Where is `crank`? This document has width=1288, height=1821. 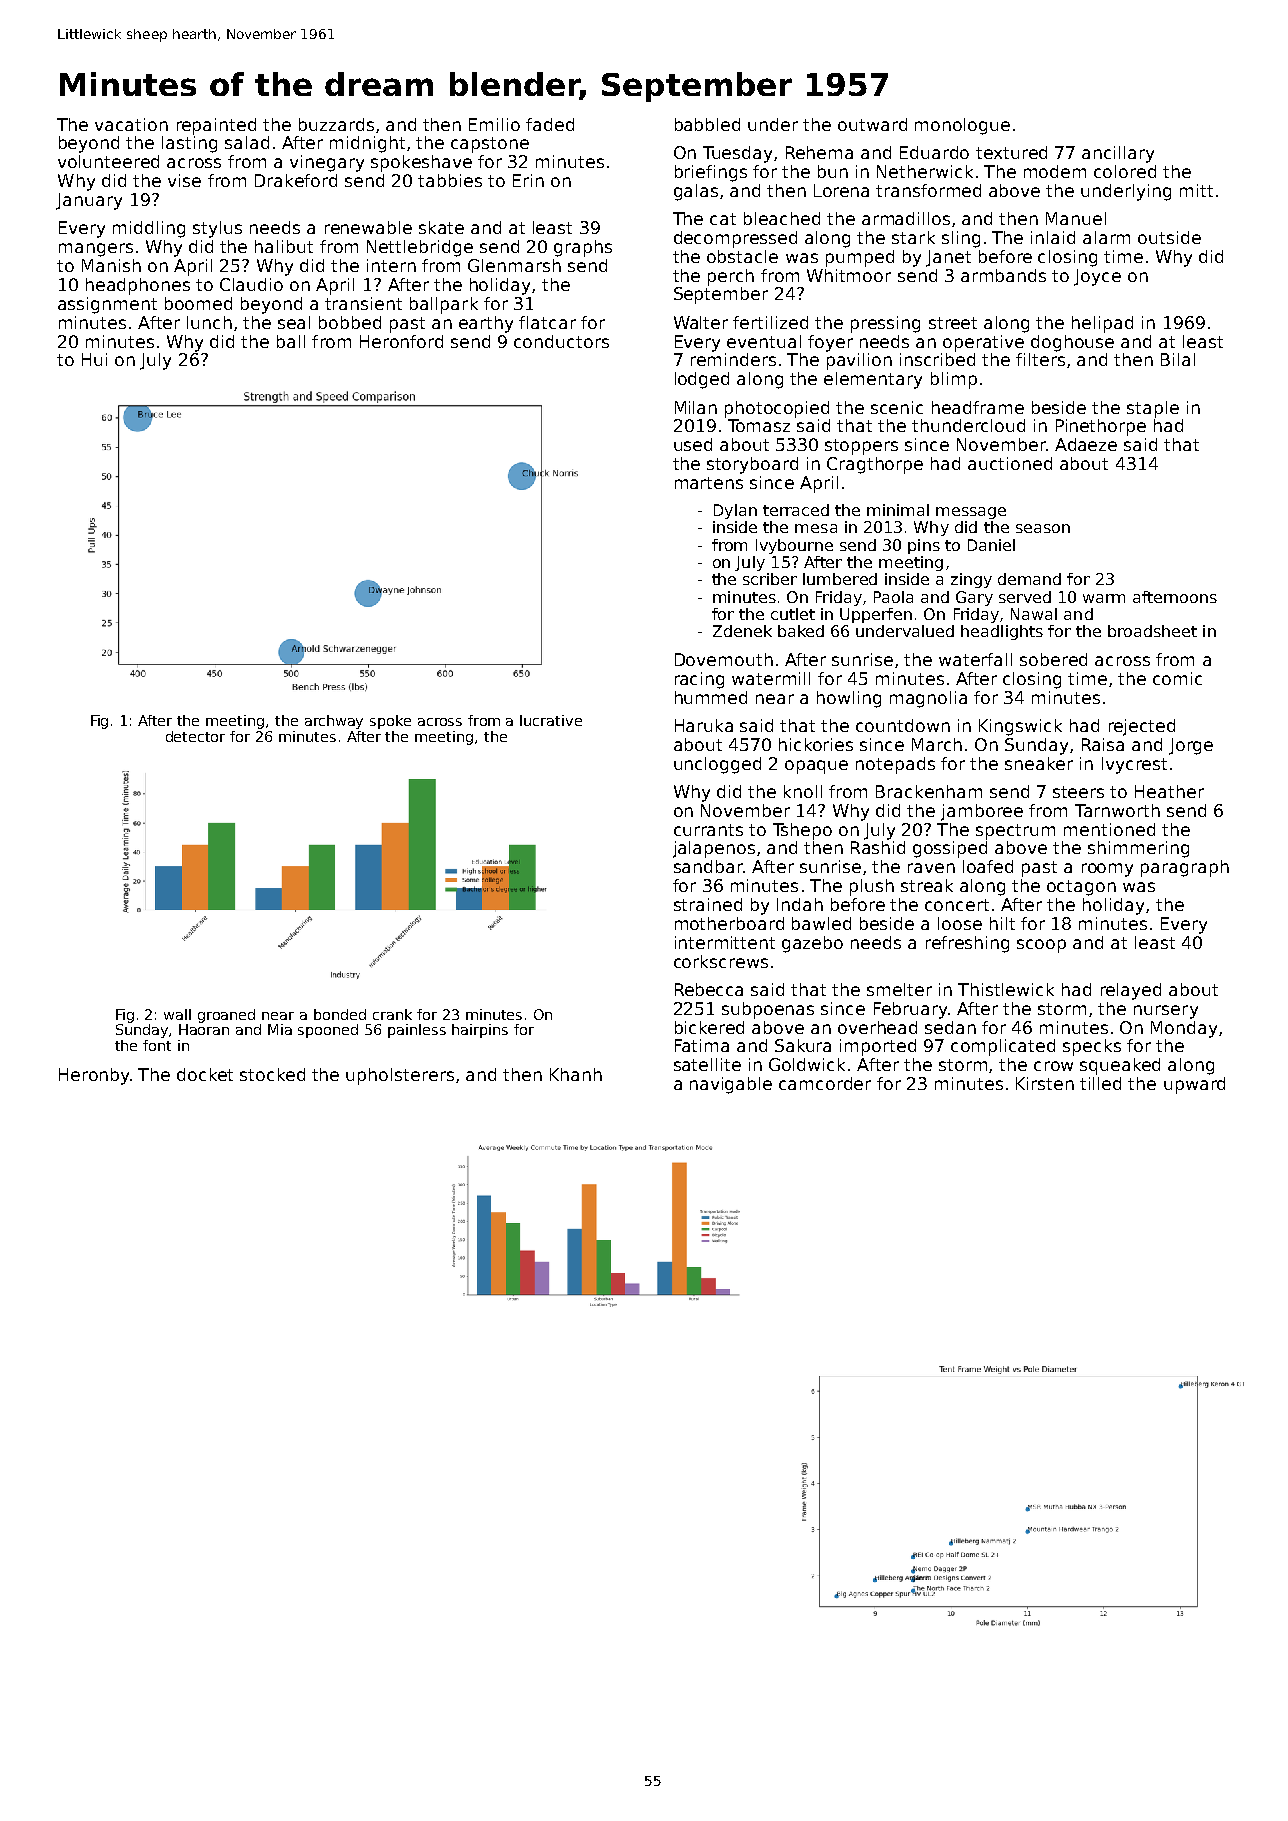
crank is located at coordinates (392, 1014).
